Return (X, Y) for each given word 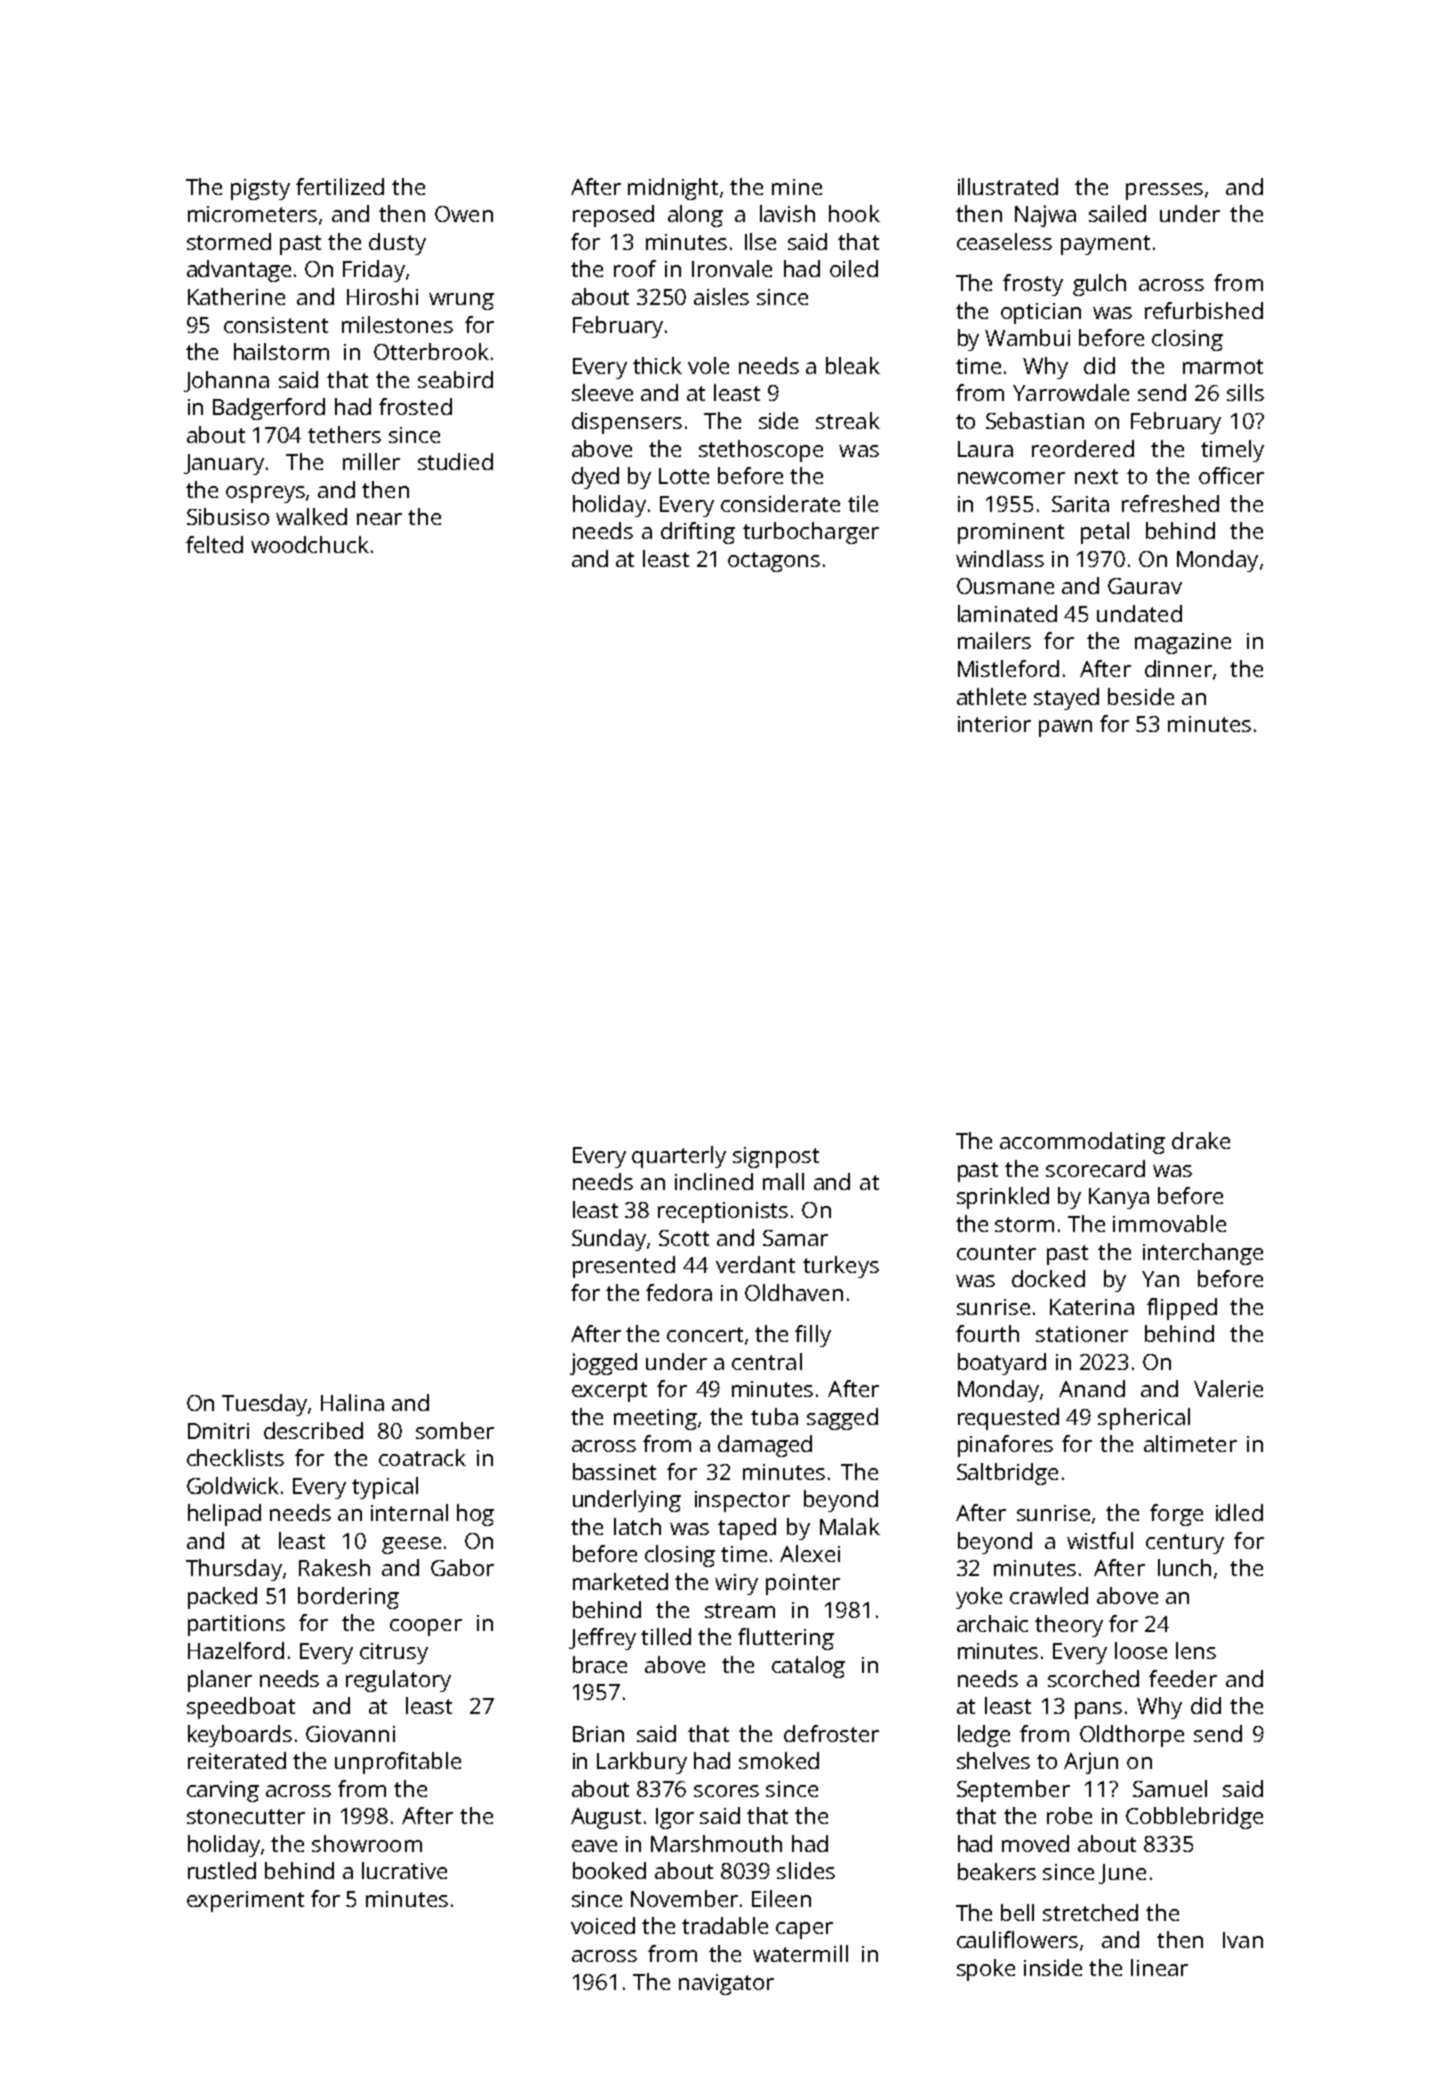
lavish (787, 213)
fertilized (340, 186)
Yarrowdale (1071, 392)
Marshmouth (716, 1843)
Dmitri (218, 1431)
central (767, 1361)
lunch (1184, 1567)
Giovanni (350, 1734)
